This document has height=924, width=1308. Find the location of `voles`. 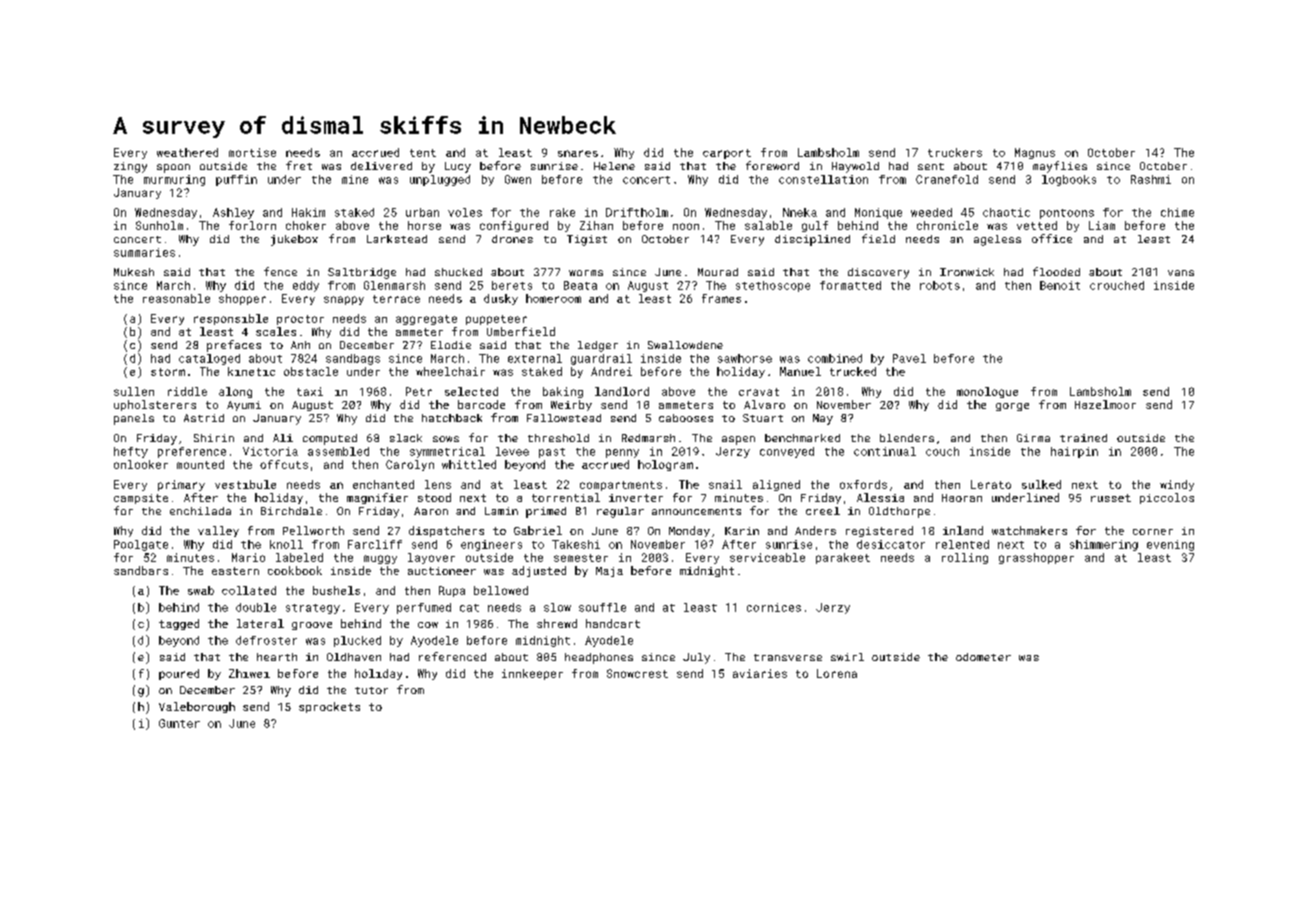

voles is located at coordinates (465, 212).
